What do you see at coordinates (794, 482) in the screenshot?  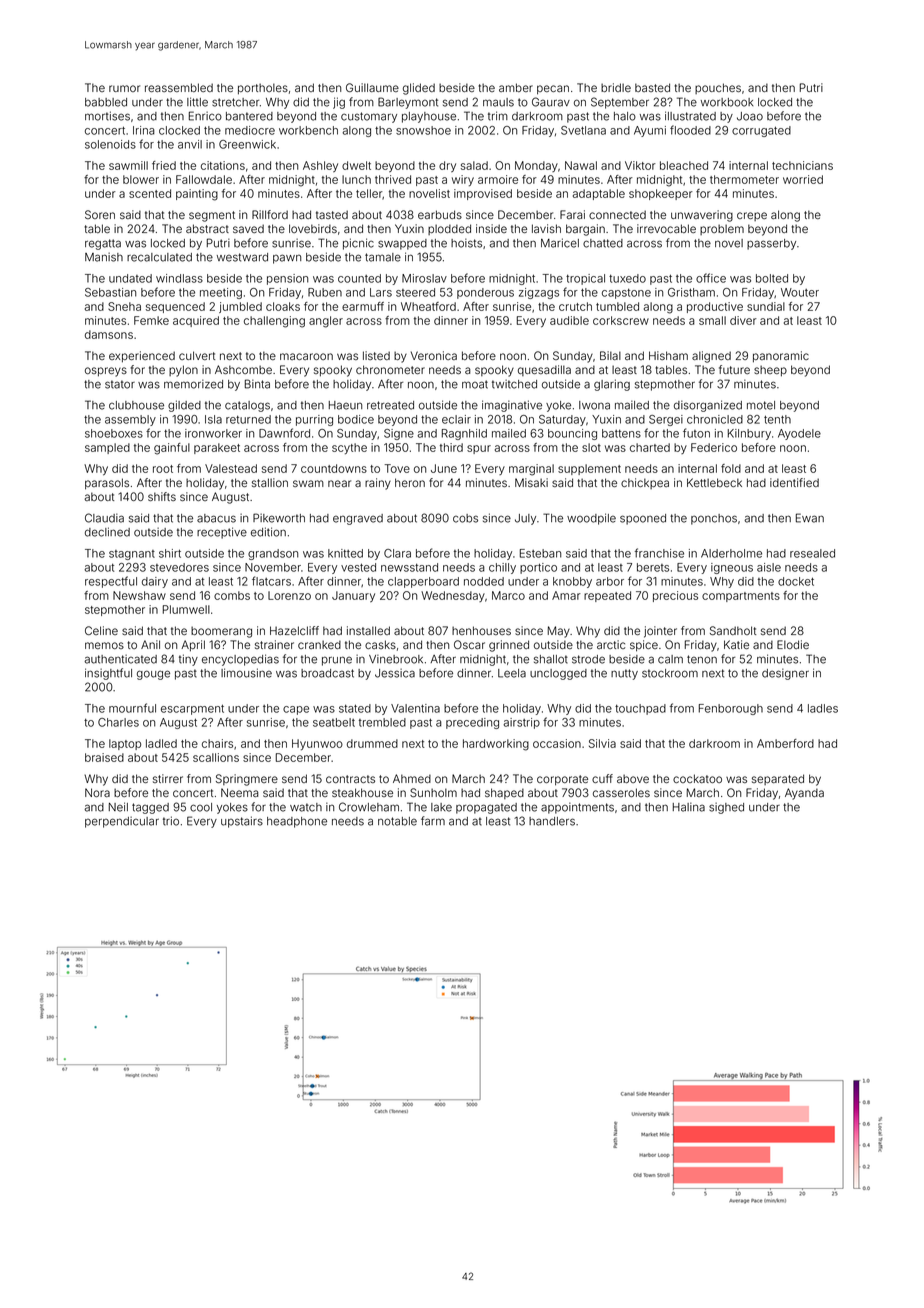 I see `identified` at bounding box center [794, 482].
